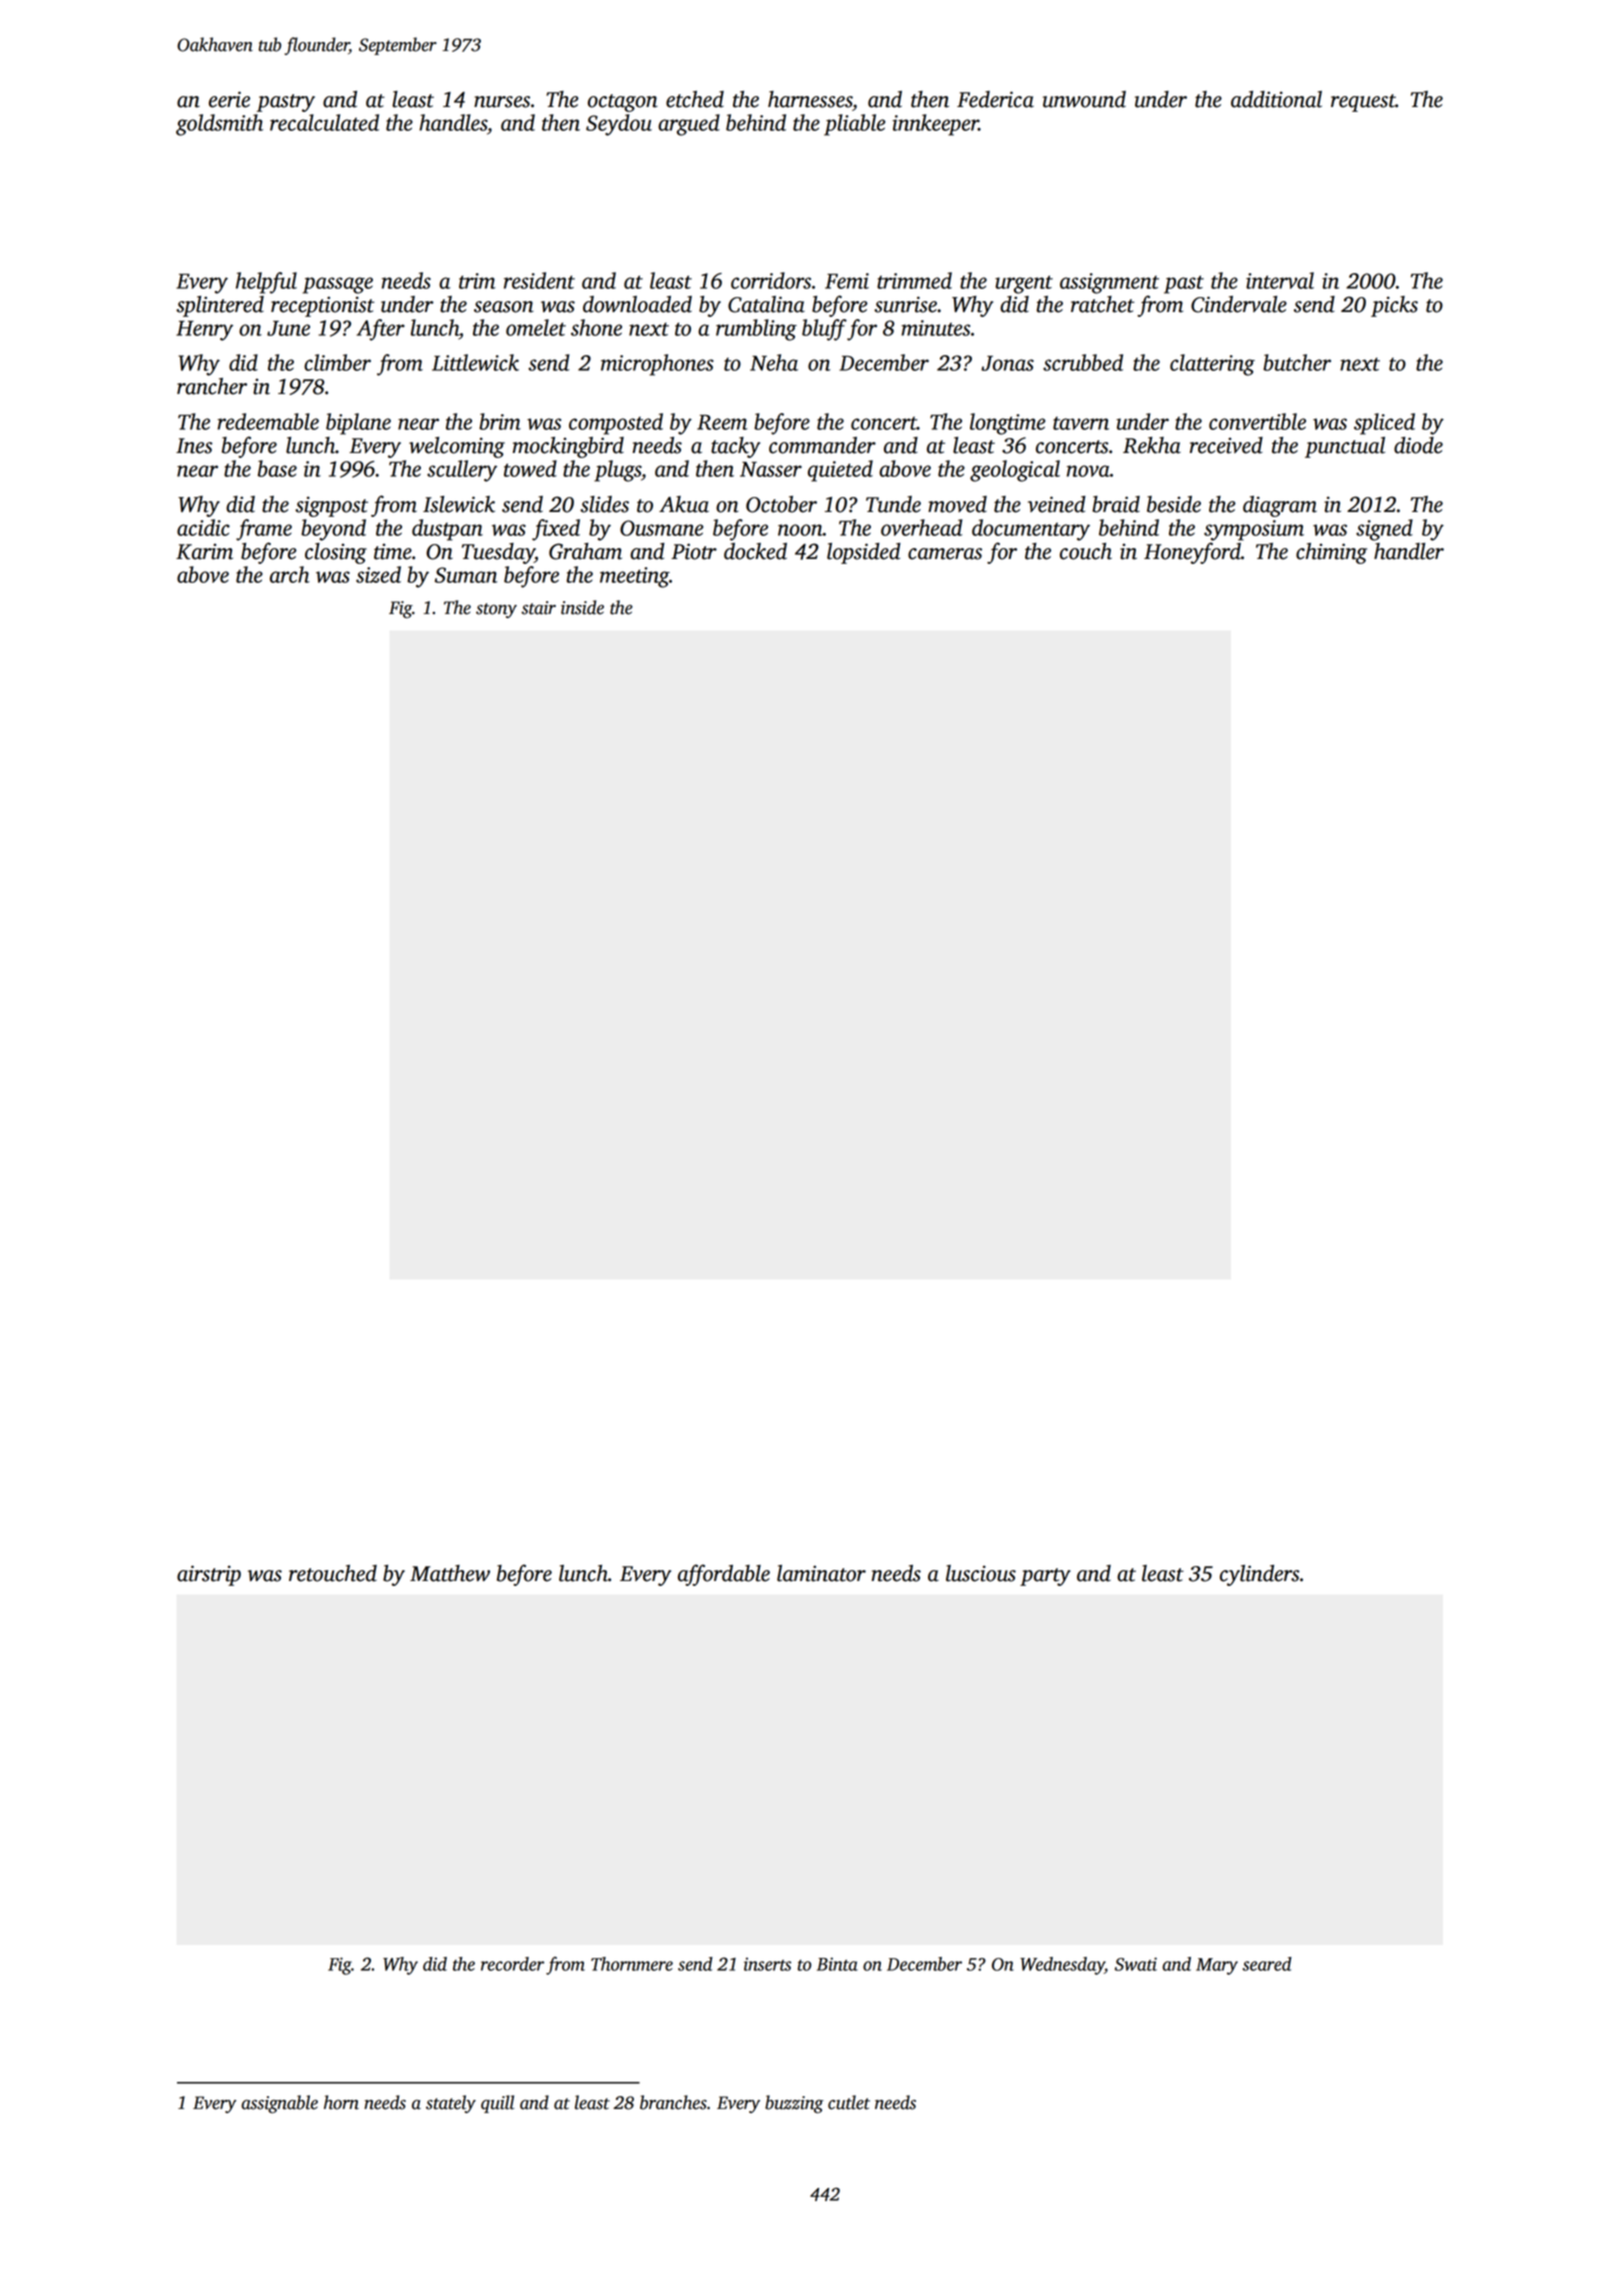  What do you see at coordinates (794, 2104) in the page?
I see `buzzing` at bounding box center [794, 2104].
